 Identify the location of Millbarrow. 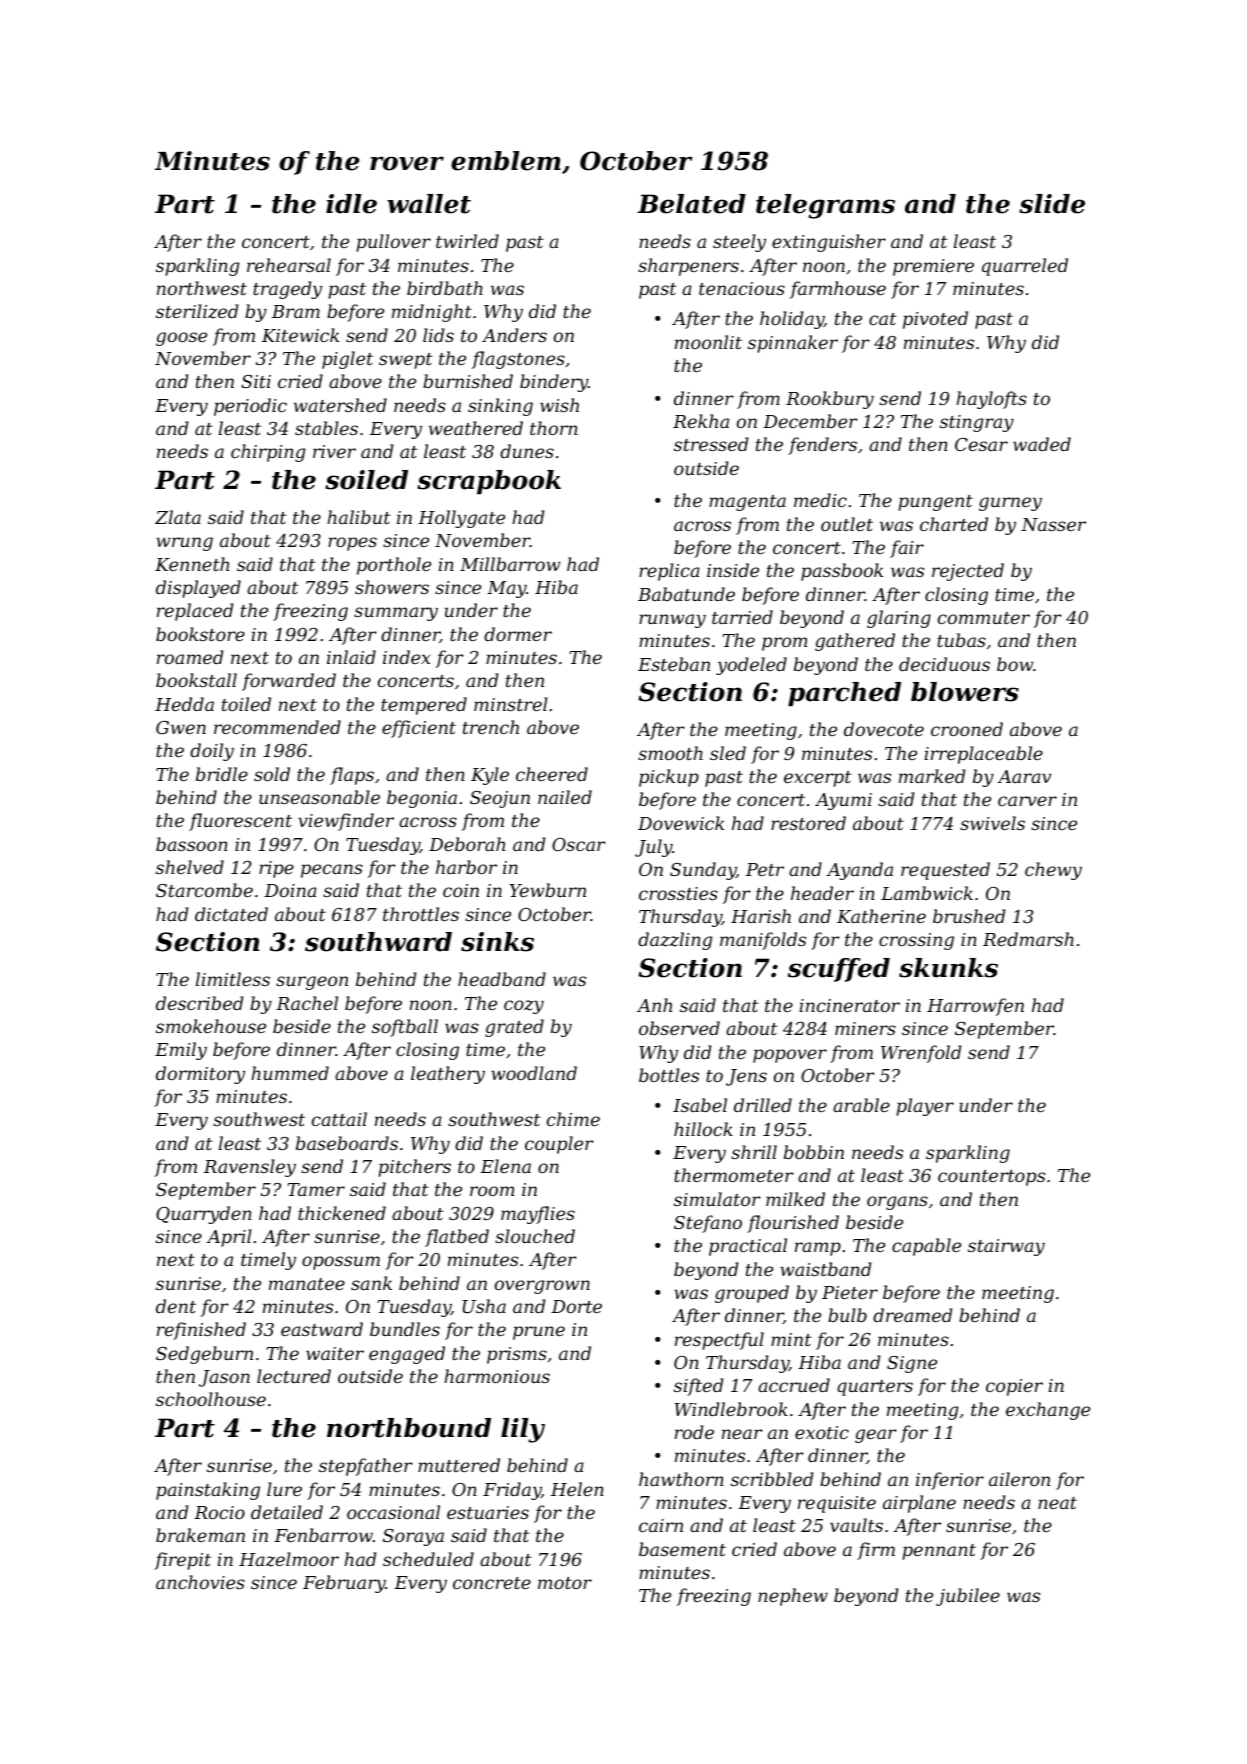
(510, 564).
